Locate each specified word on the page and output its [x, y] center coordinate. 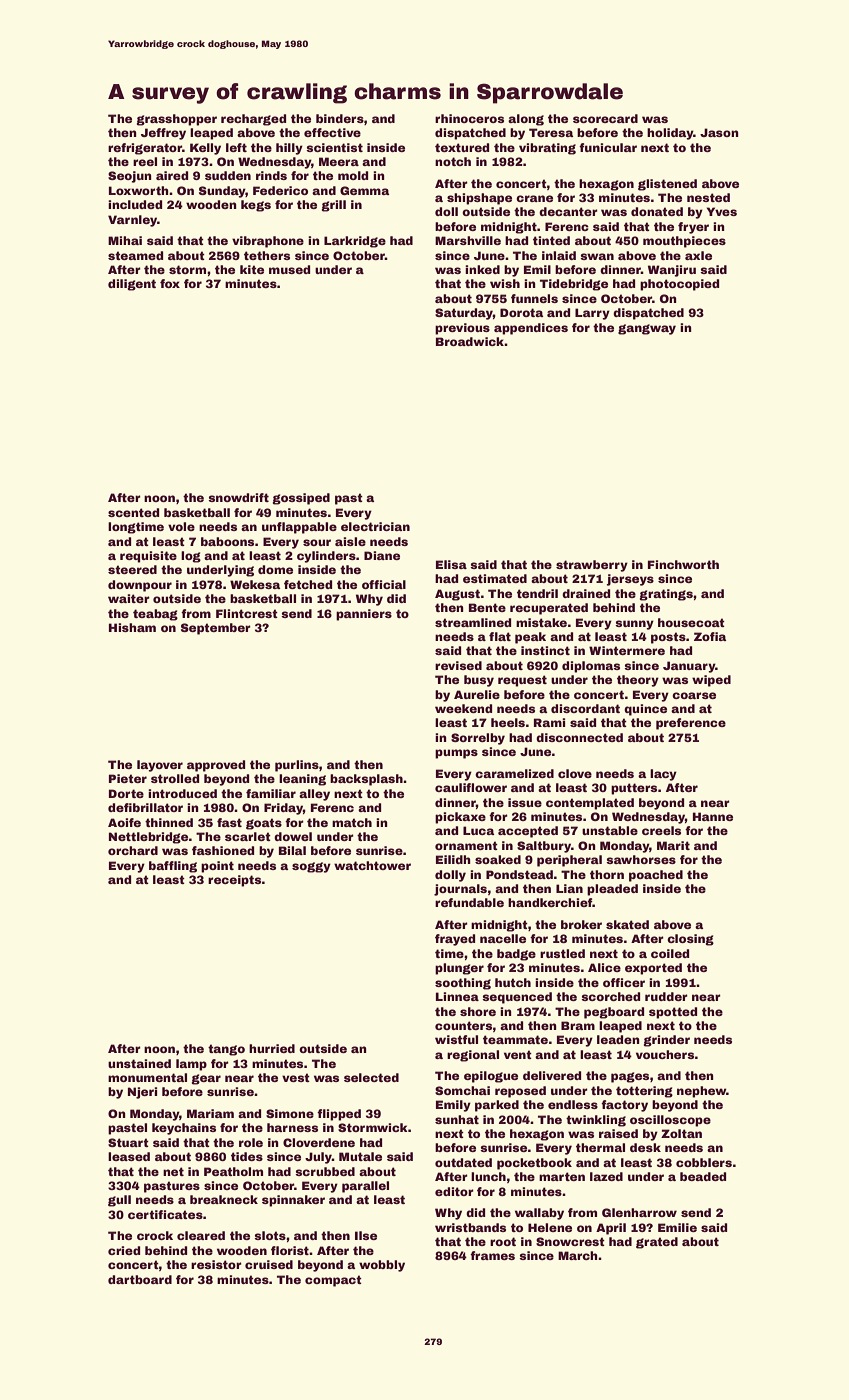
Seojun [130, 177]
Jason [719, 132]
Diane [382, 555]
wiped [711, 681]
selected [371, 1077]
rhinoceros [469, 118]
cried [124, 1250]
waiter [129, 598]
